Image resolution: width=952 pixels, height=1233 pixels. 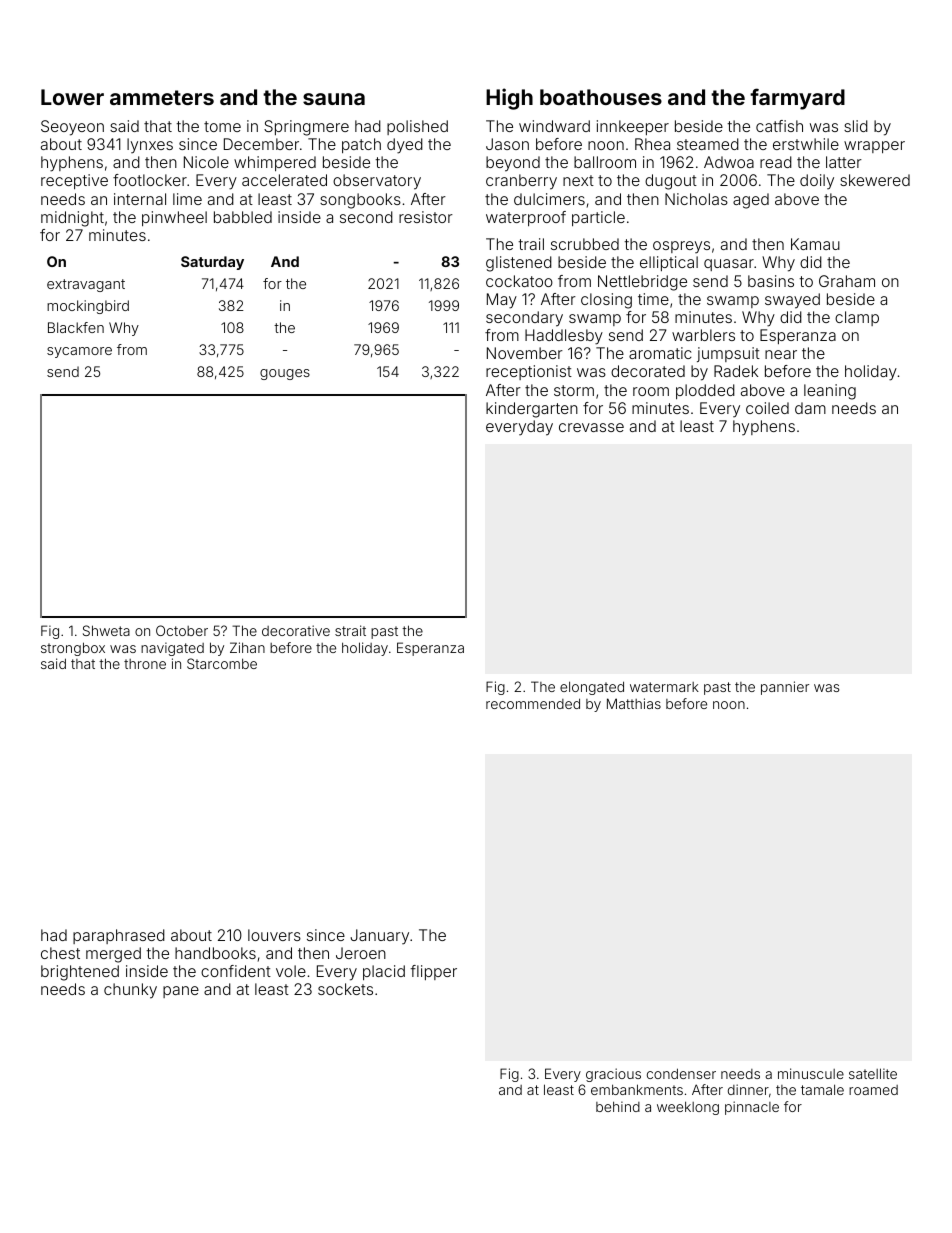 What do you see at coordinates (532, 410) in the document?
I see `kindergarten` at bounding box center [532, 410].
